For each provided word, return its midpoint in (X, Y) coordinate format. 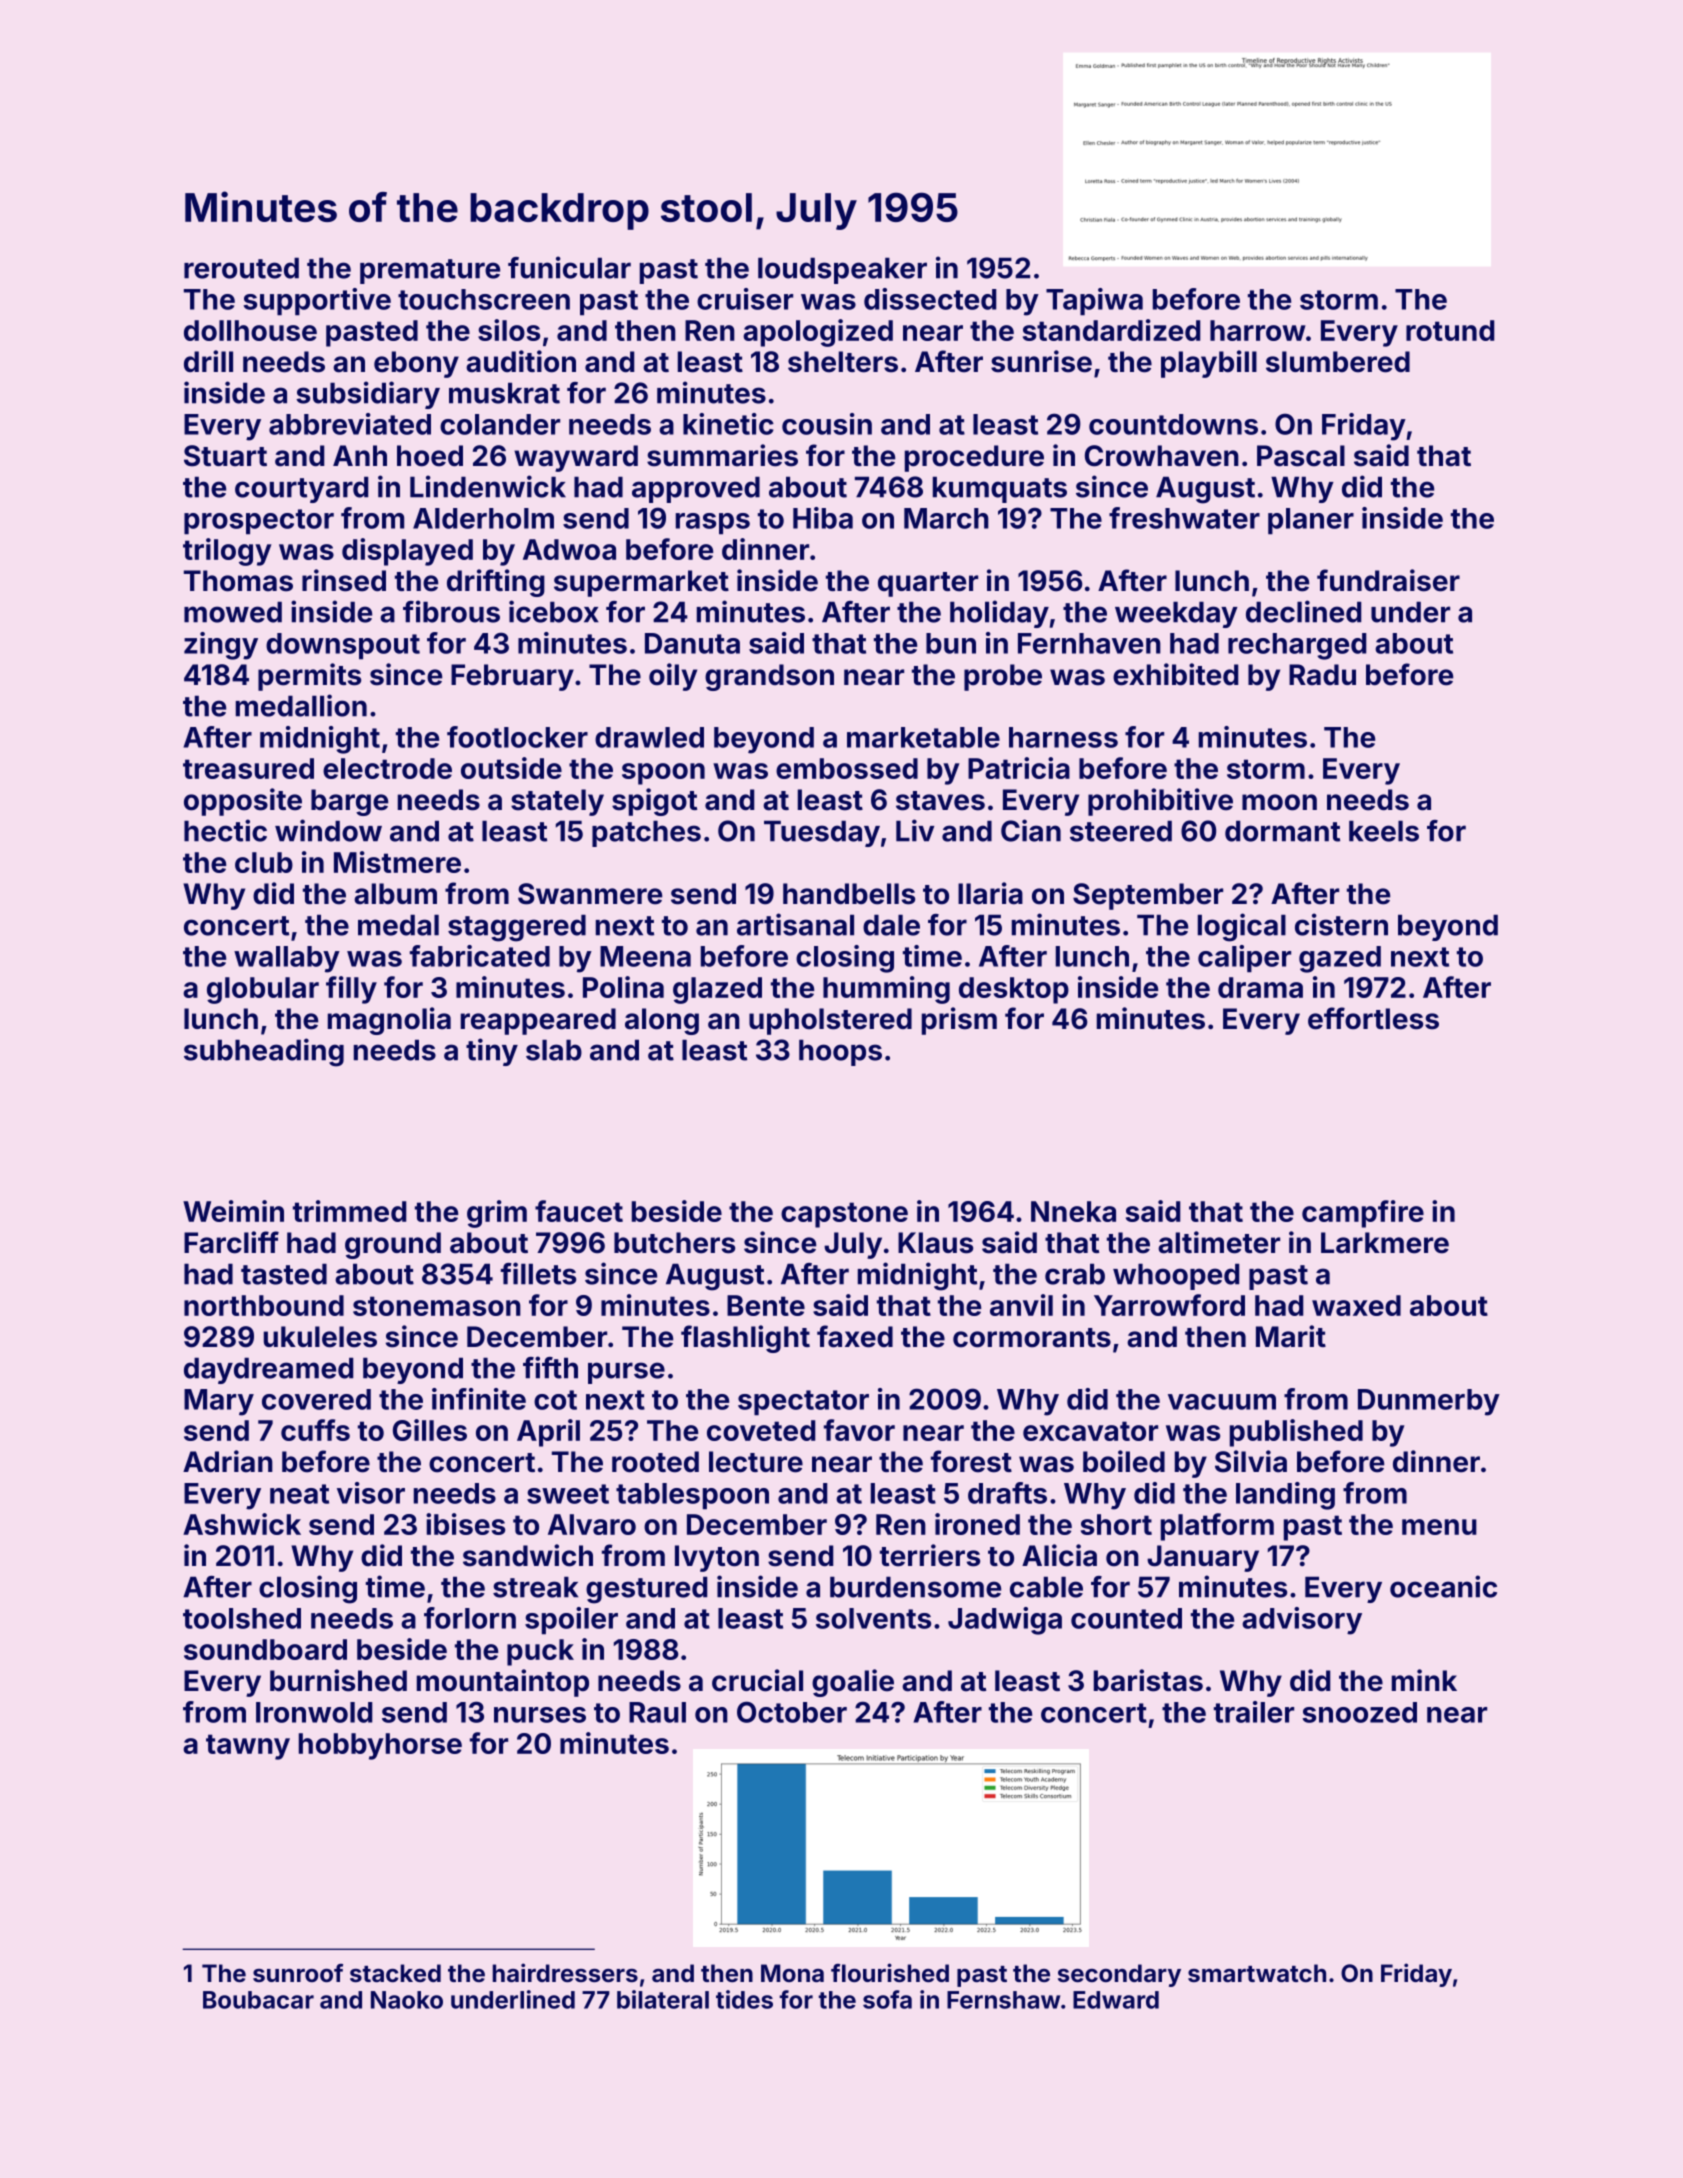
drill (208, 361)
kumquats (1000, 489)
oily (673, 677)
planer (1311, 521)
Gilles (430, 1430)
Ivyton (717, 1558)
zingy (221, 646)
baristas (1148, 1680)
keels (1384, 831)
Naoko (407, 2000)
